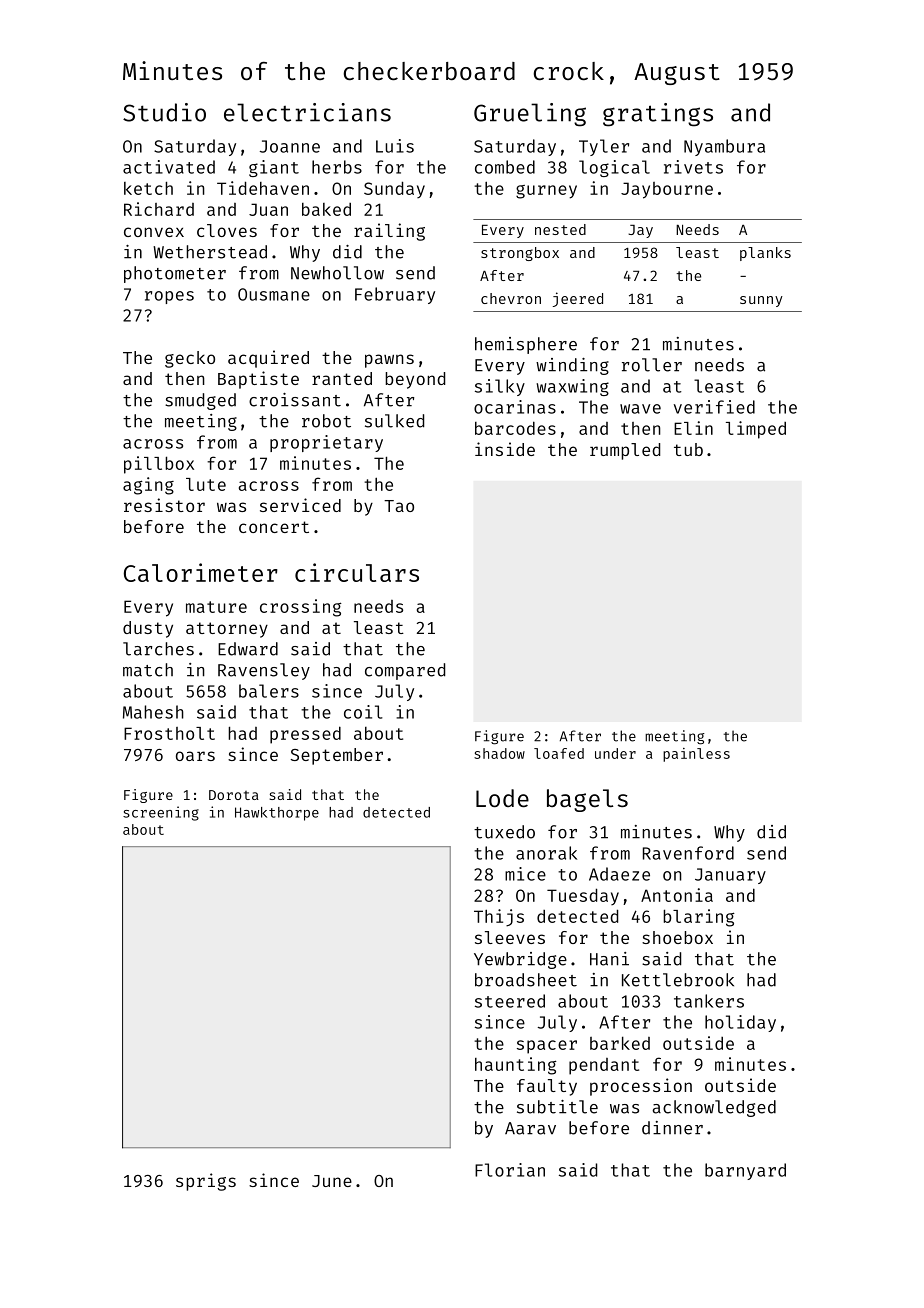 The width and height of the screenshot is (924, 1308). Describe the element at coordinates (206, 1182) in the screenshot. I see `sprigs` at that location.
